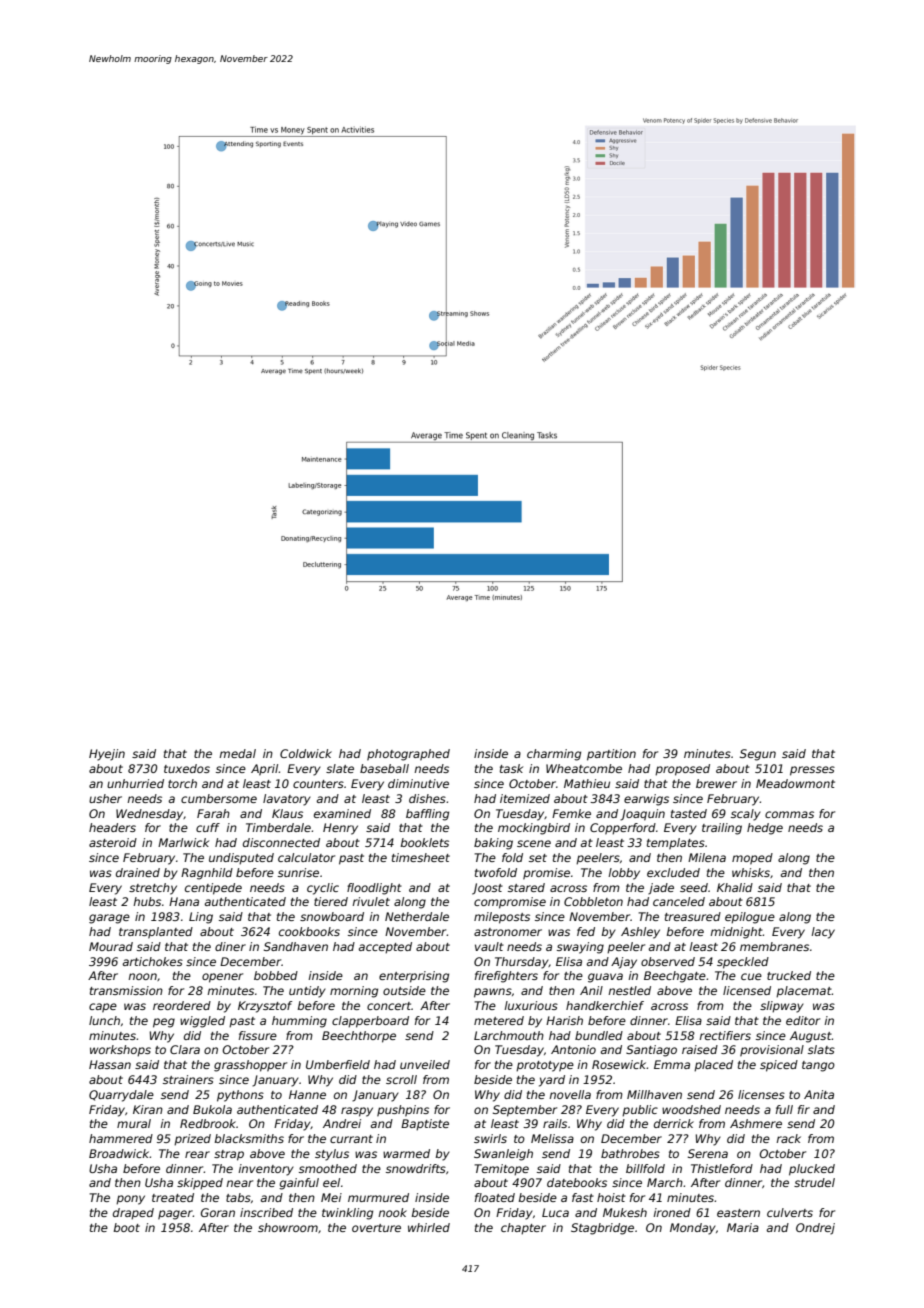 This image has width=924, height=1308. I want to click on Hassan, so click(110, 1064).
